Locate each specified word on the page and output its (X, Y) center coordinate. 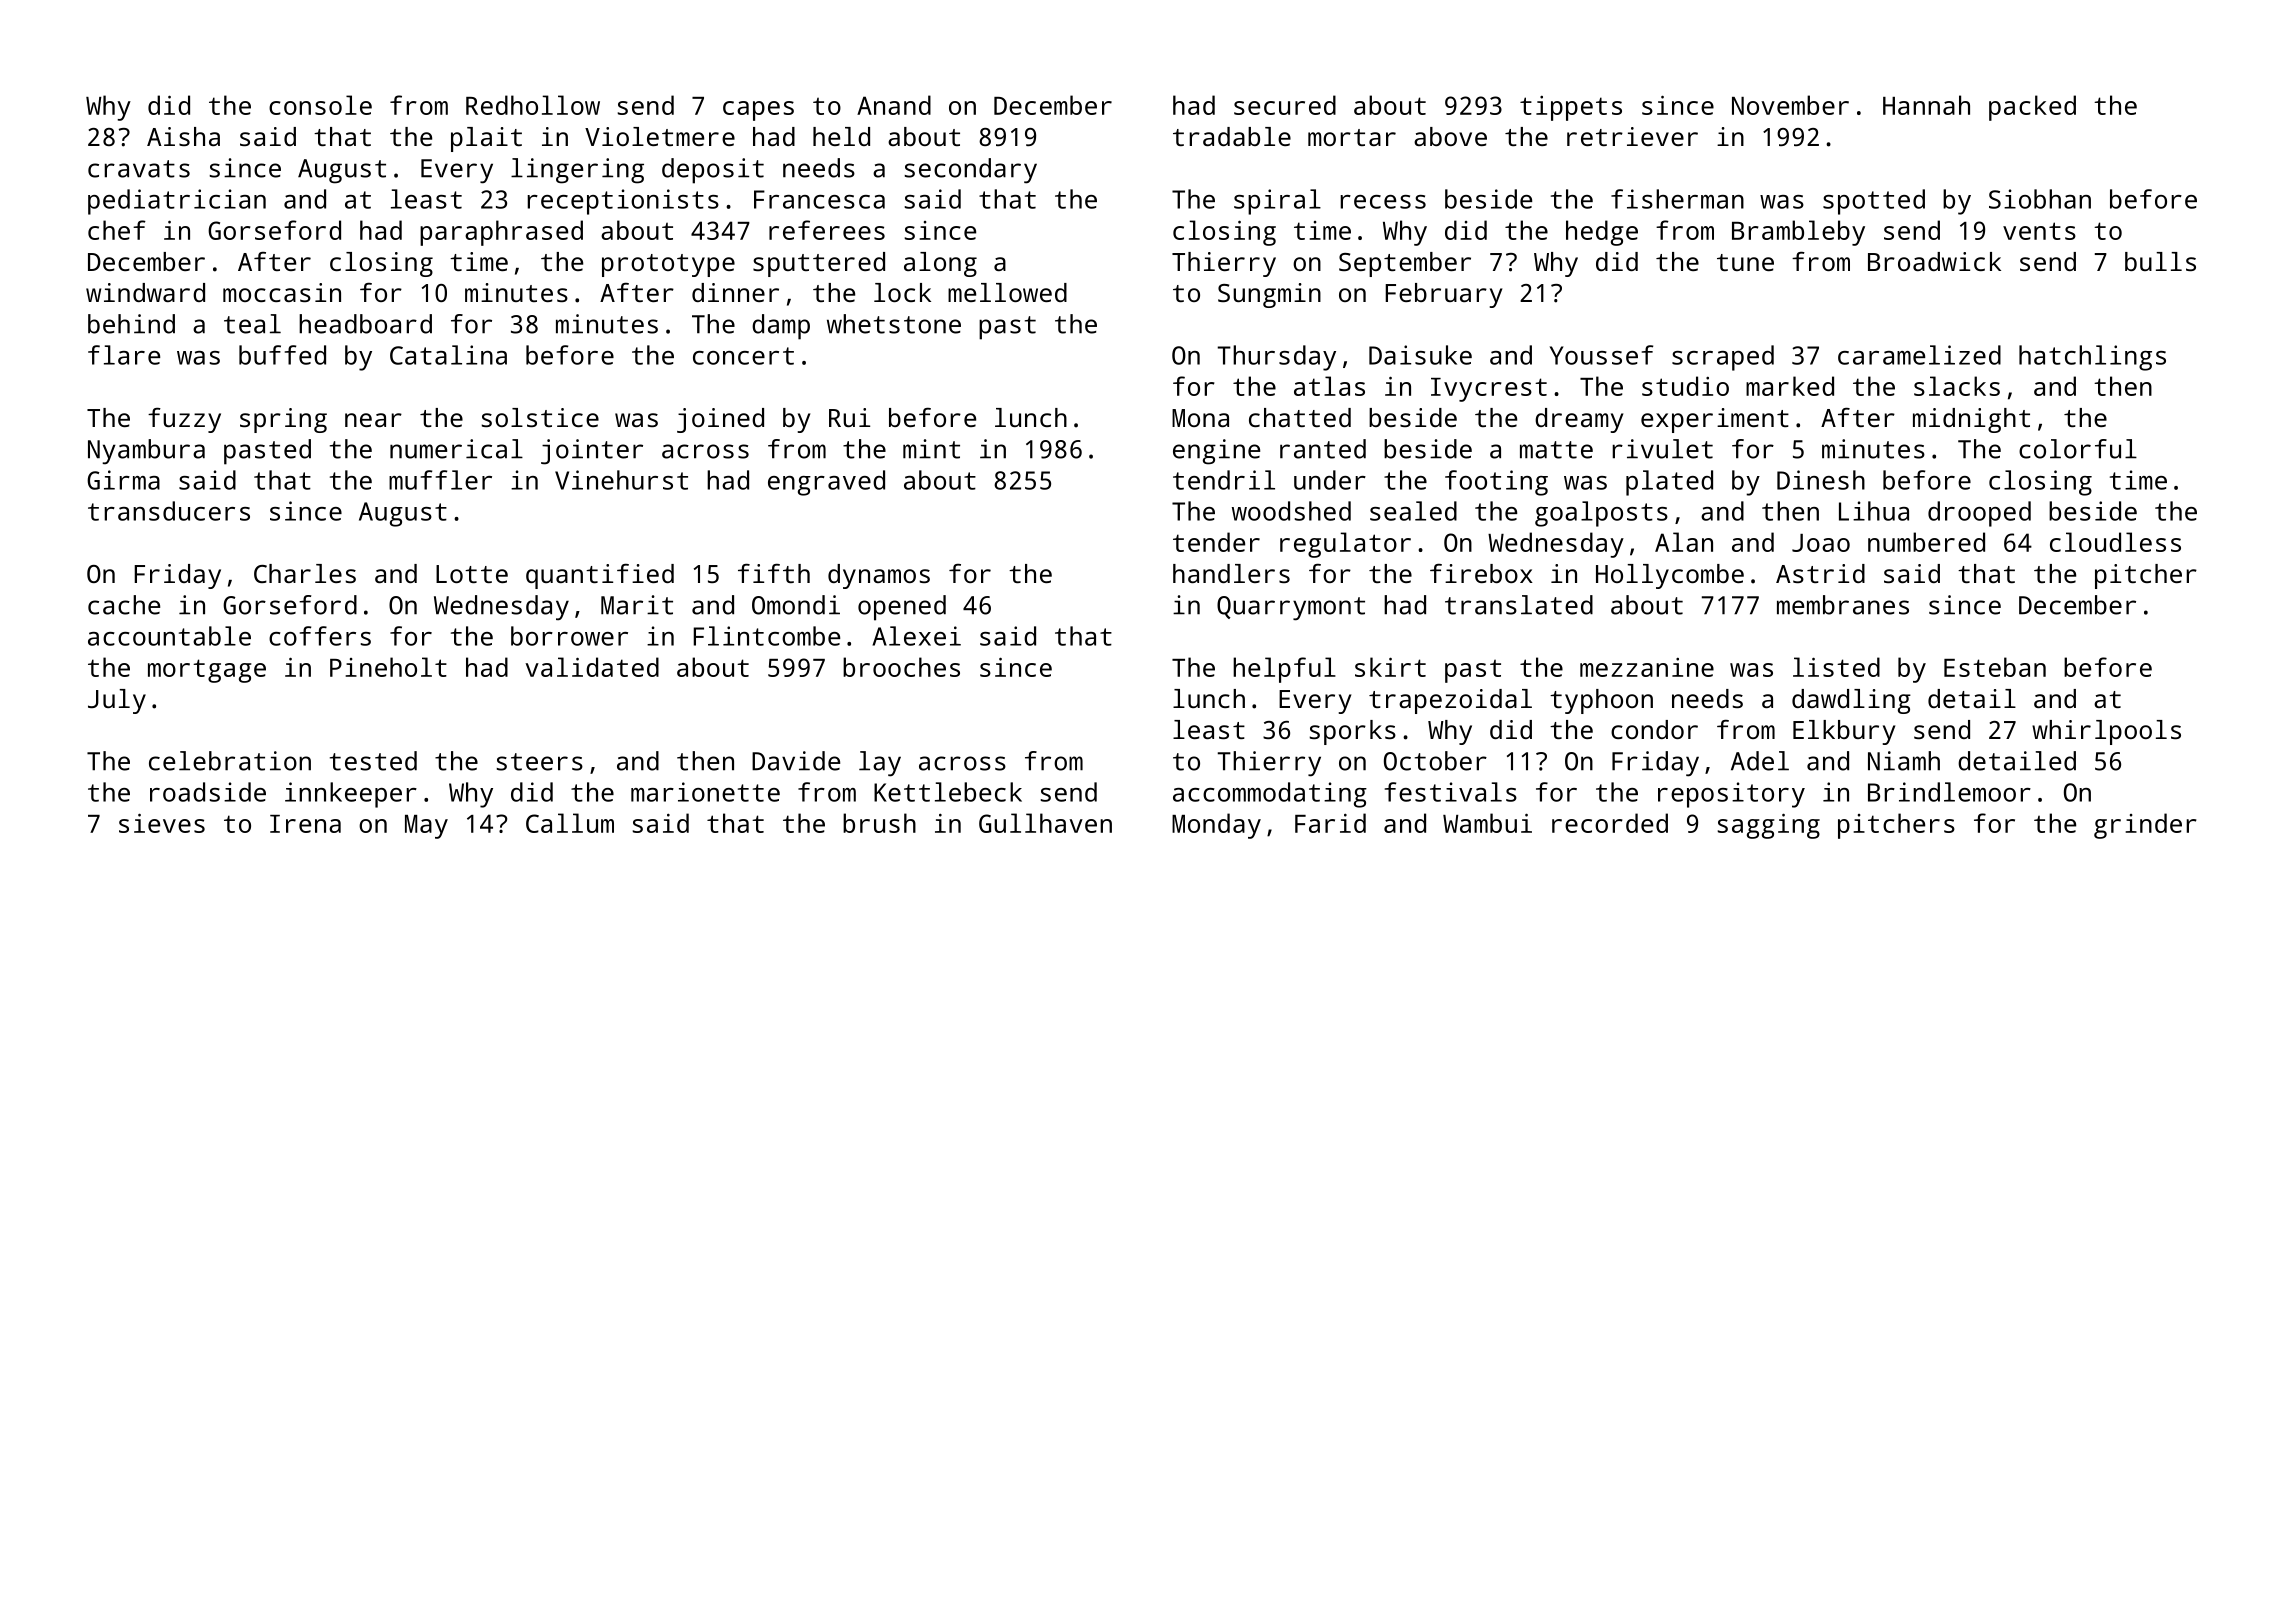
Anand (894, 105)
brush (879, 823)
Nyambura (146, 452)
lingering (577, 171)
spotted (1874, 202)
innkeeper (351, 795)
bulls (2160, 261)
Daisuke (1420, 355)
